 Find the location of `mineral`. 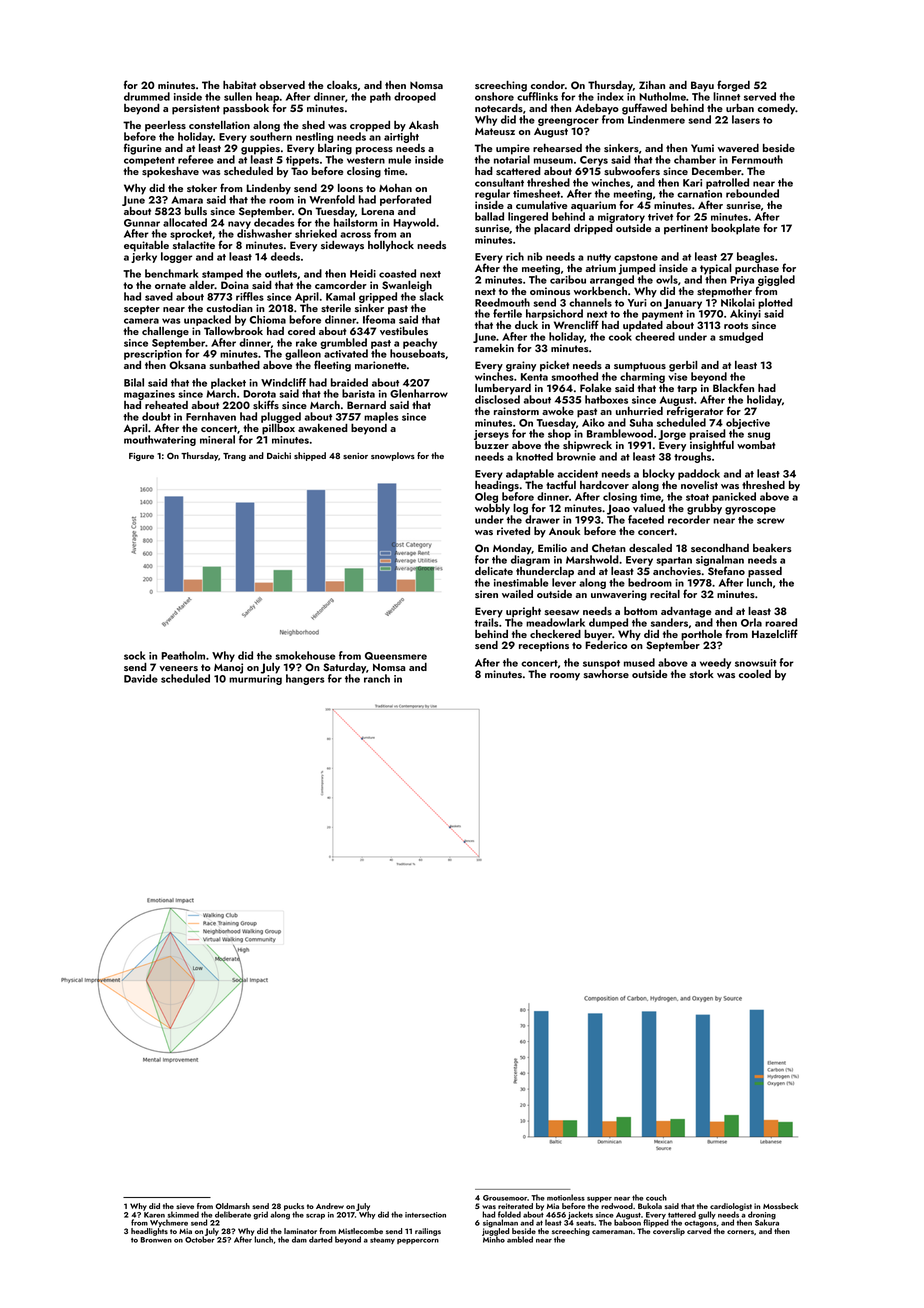

mineral is located at coordinates (217, 439).
